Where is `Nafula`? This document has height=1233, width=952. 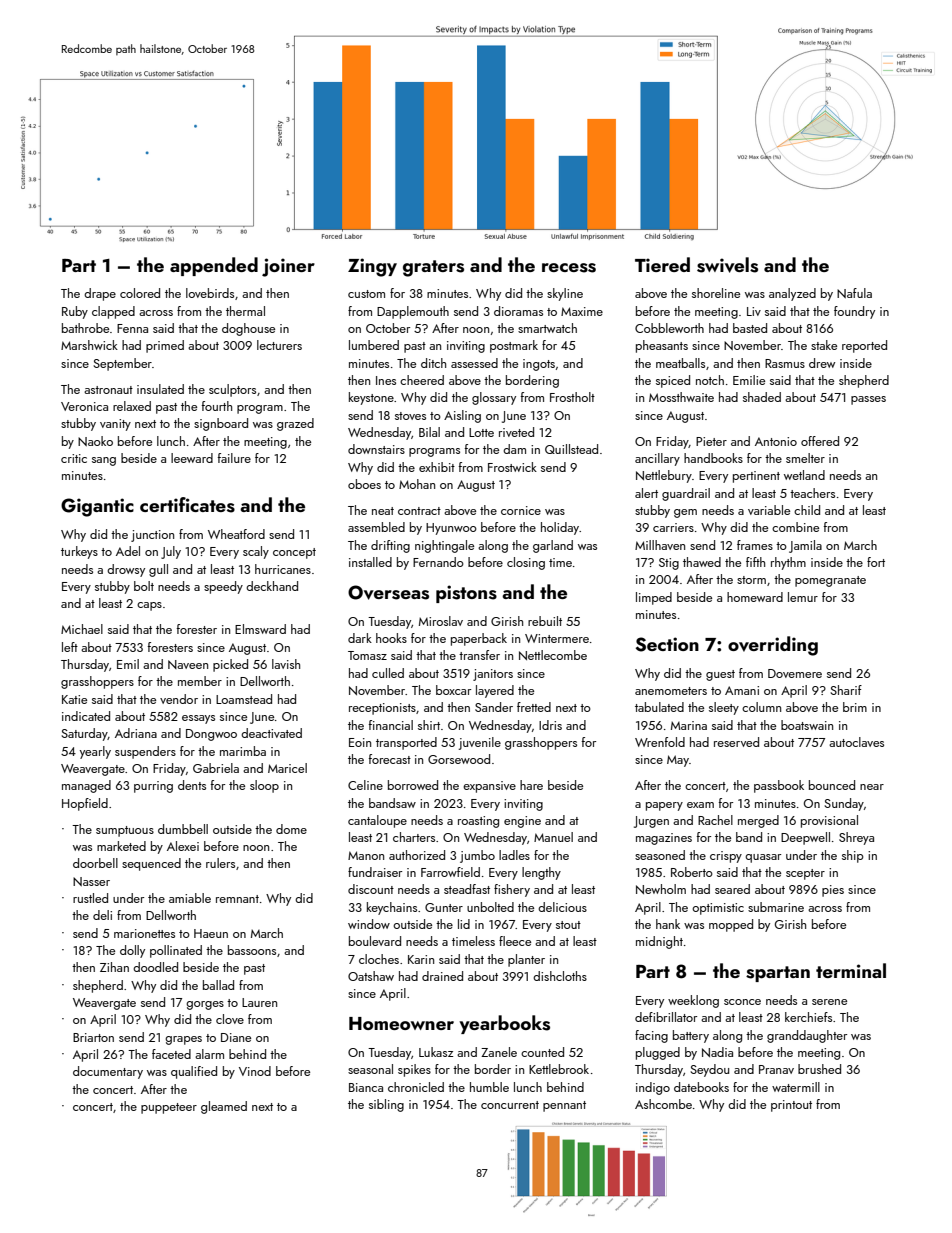
Nafula is located at coordinates (854, 293).
